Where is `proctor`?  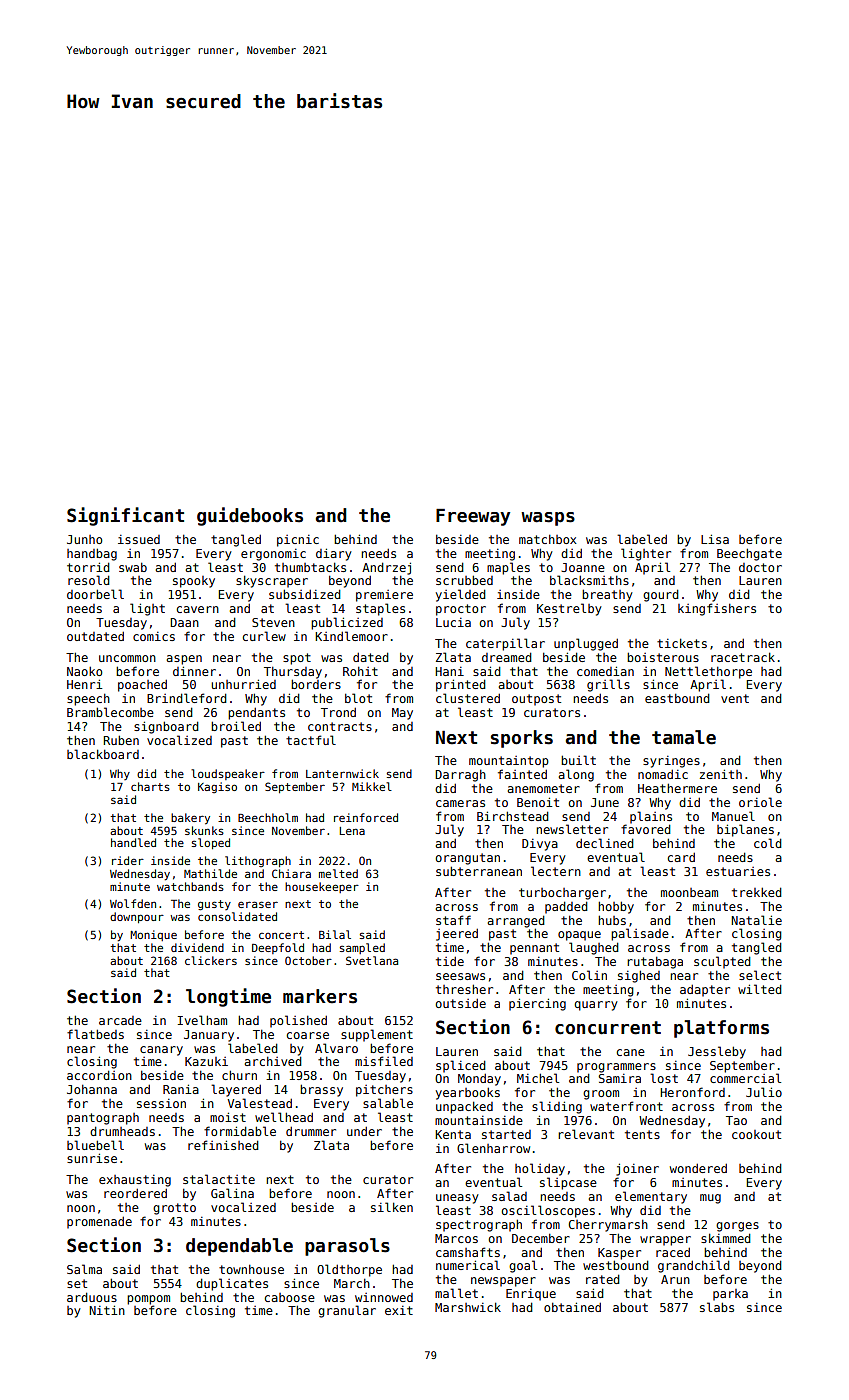
proctor is located at coordinates (461, 610).
